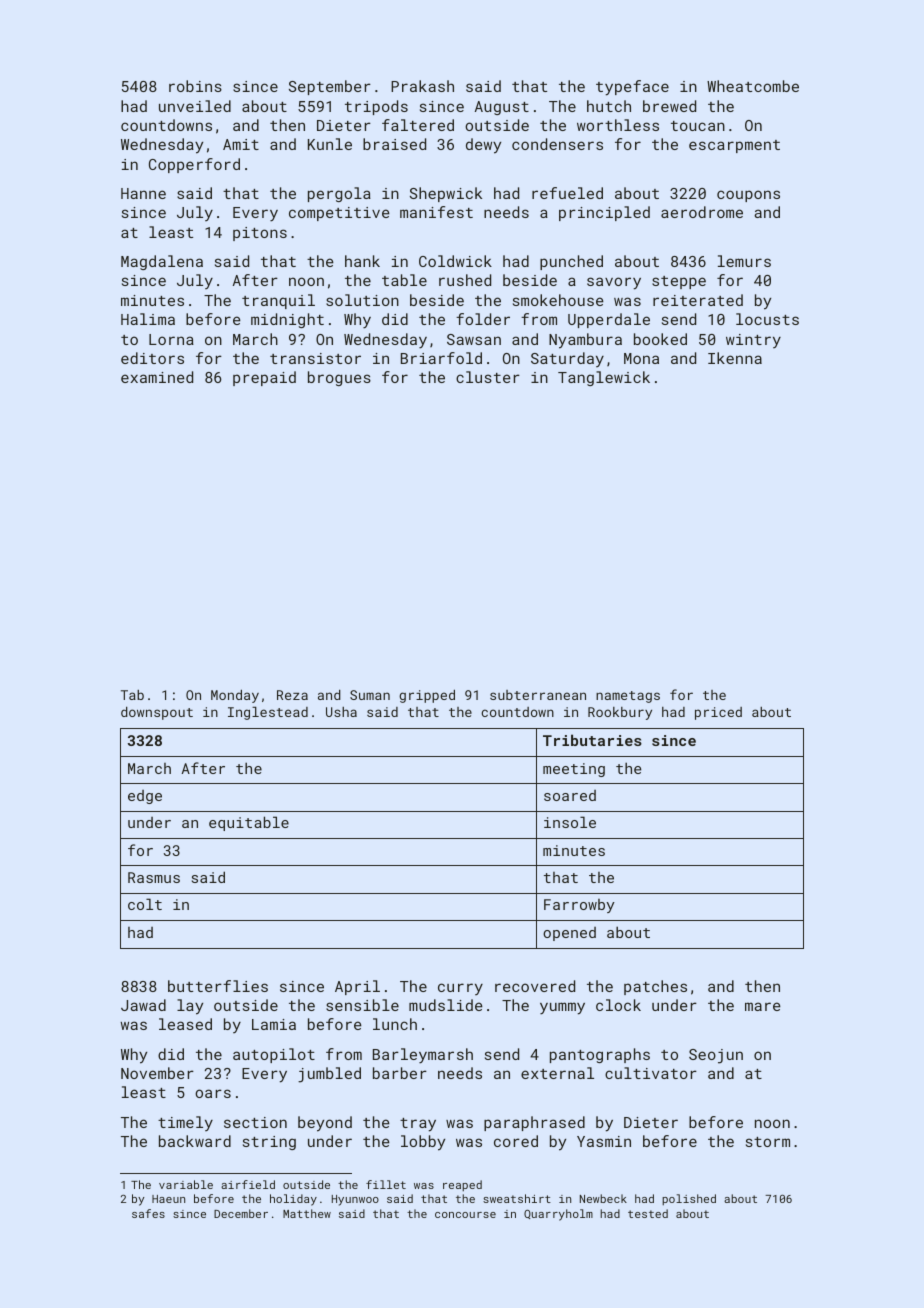  What do you see at coordinates (260, 234) in the screenshot?
I see `pitons` at bounding box center [260, 234].
